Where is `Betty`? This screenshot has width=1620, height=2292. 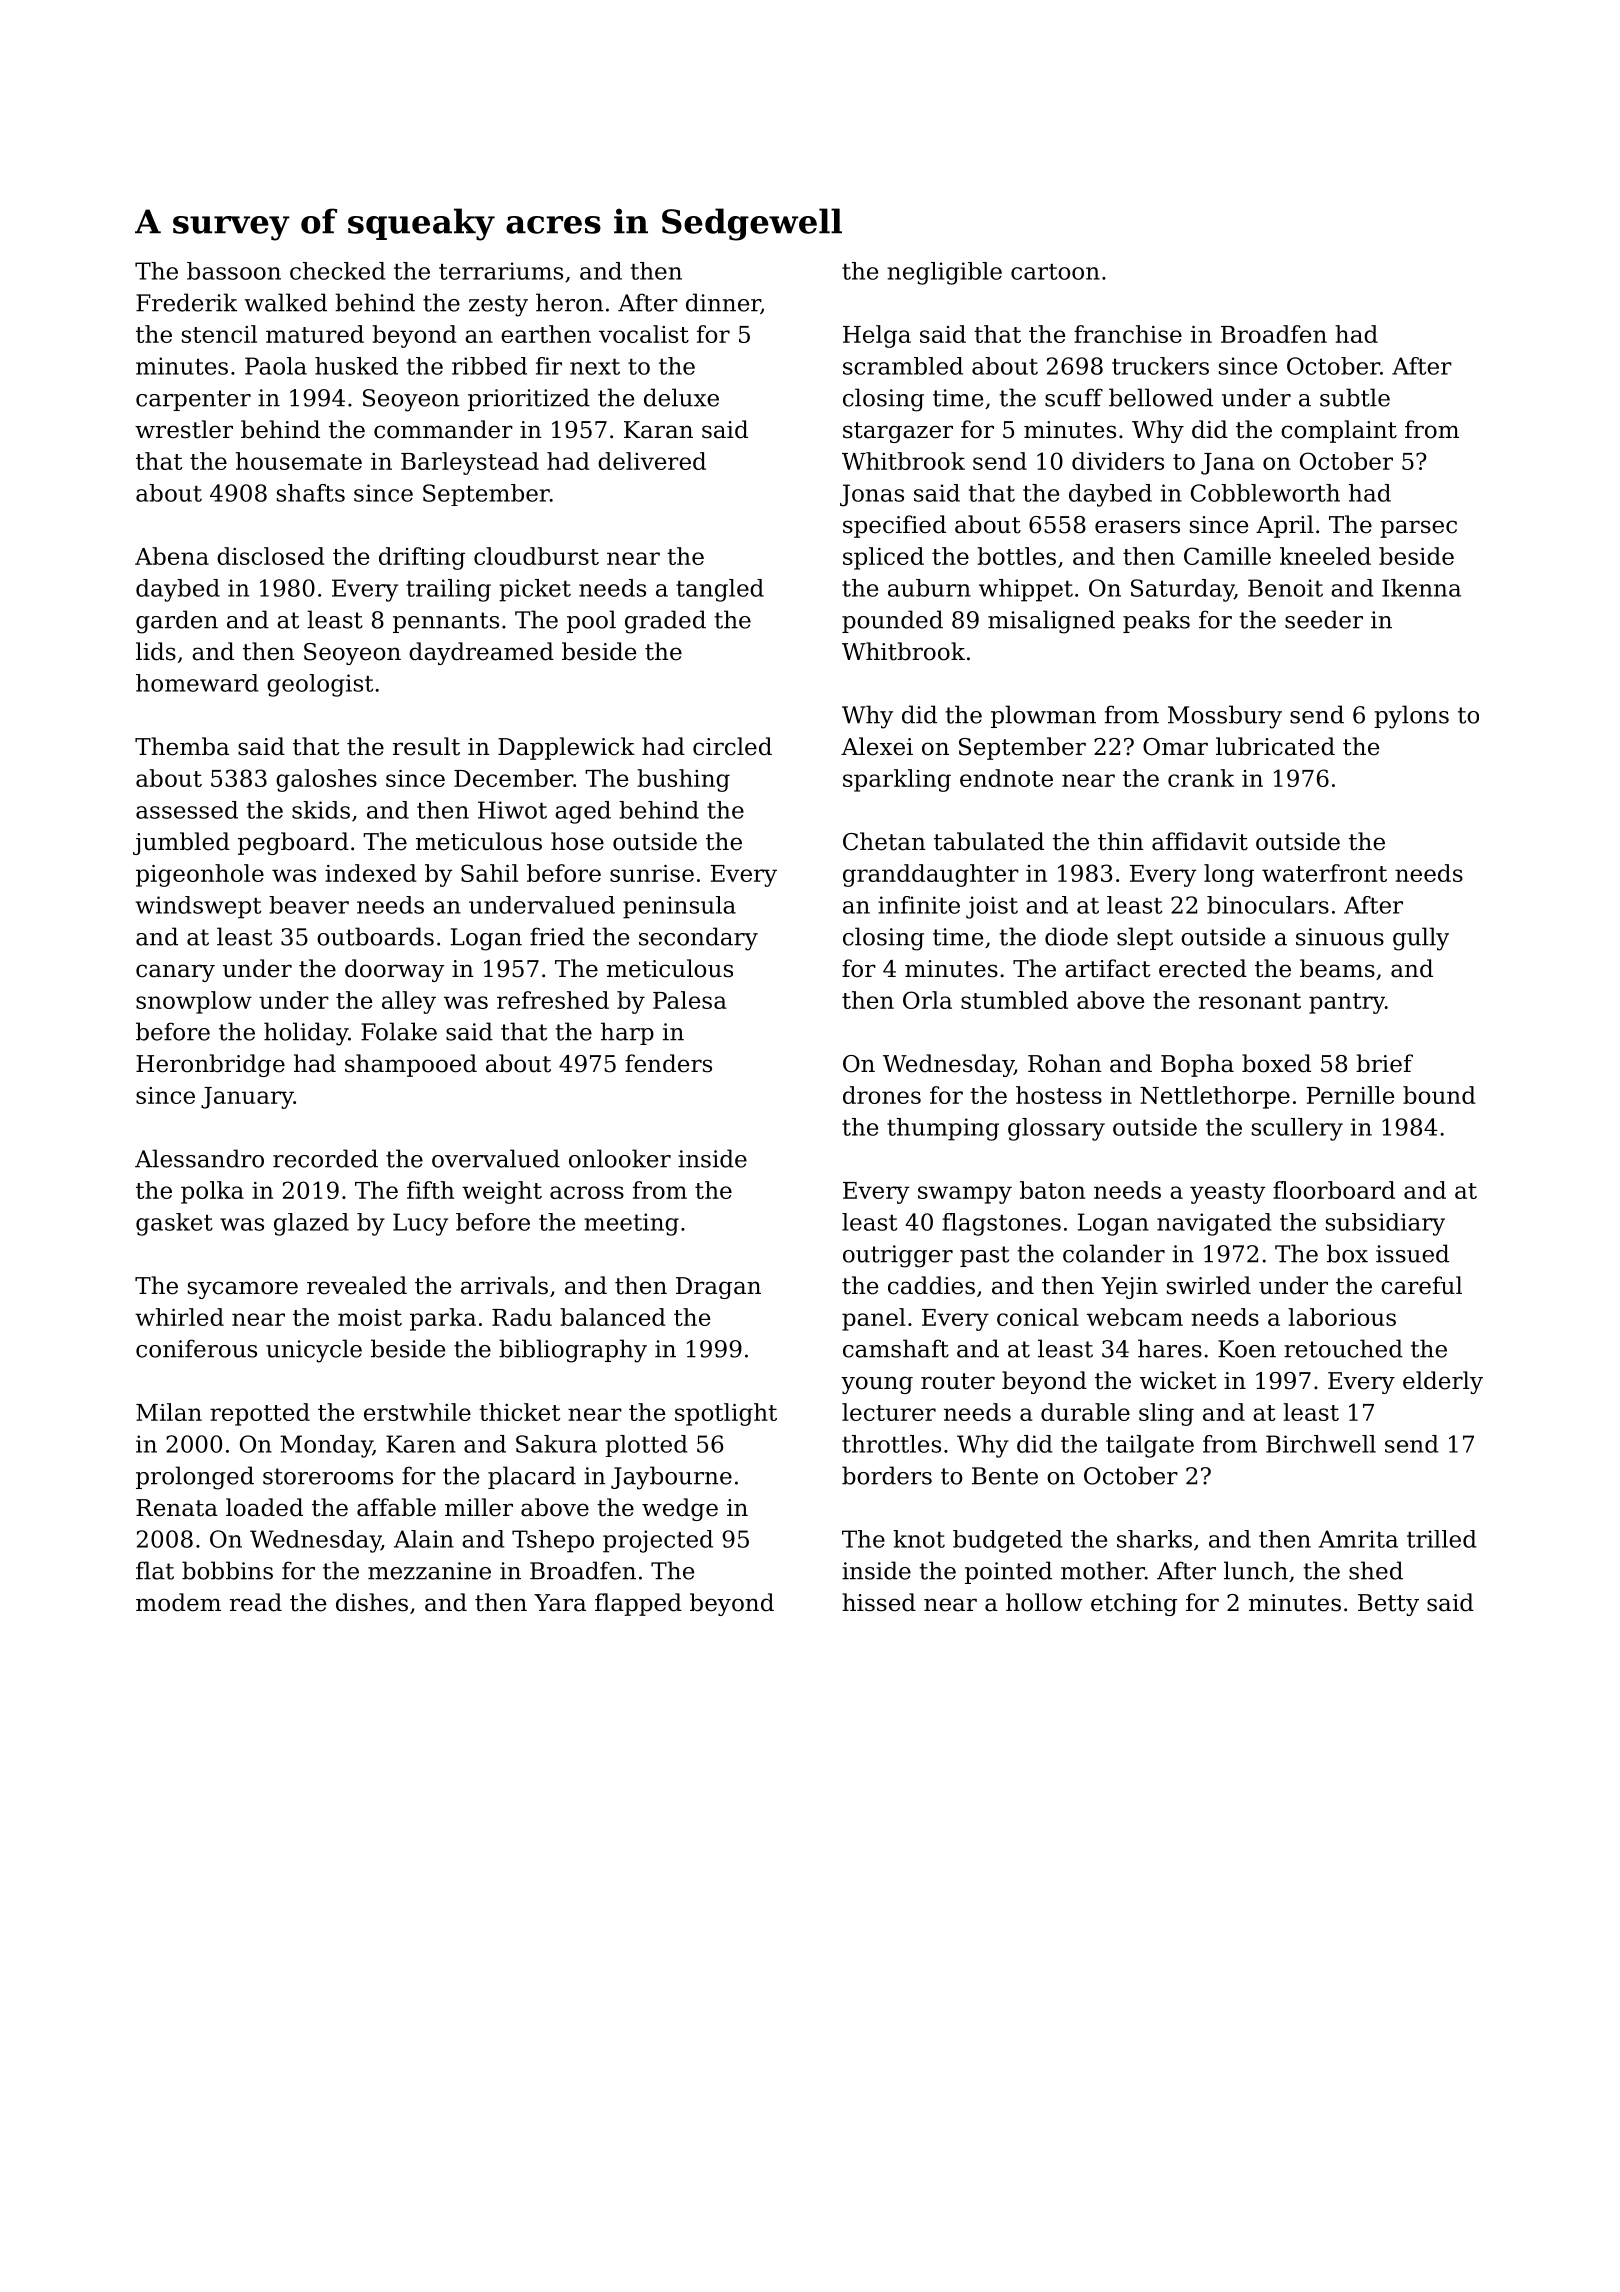 Betty is located at coordinates (1388, 1605).
